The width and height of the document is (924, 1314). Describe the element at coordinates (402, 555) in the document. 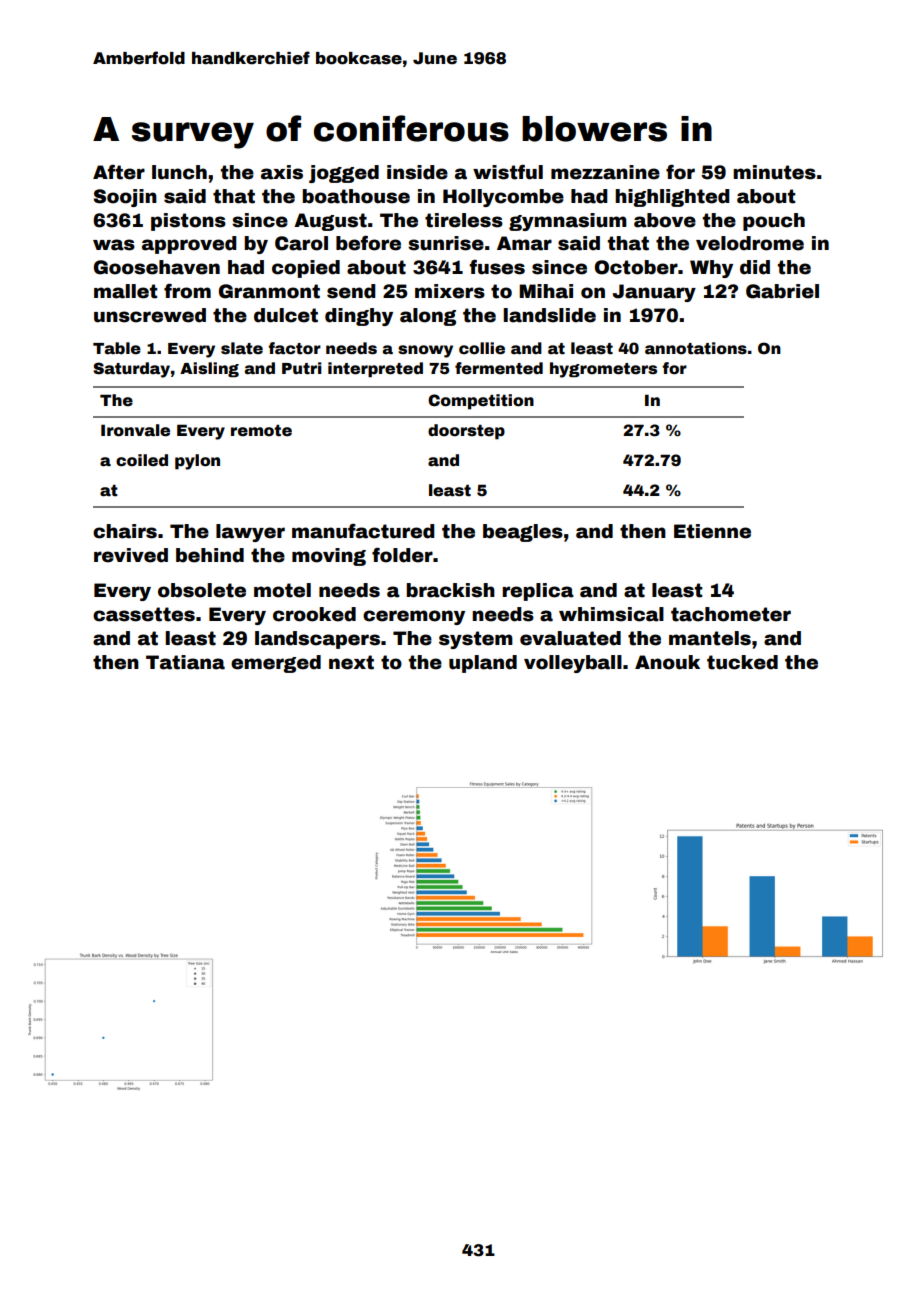

I see `folder` at that location.
